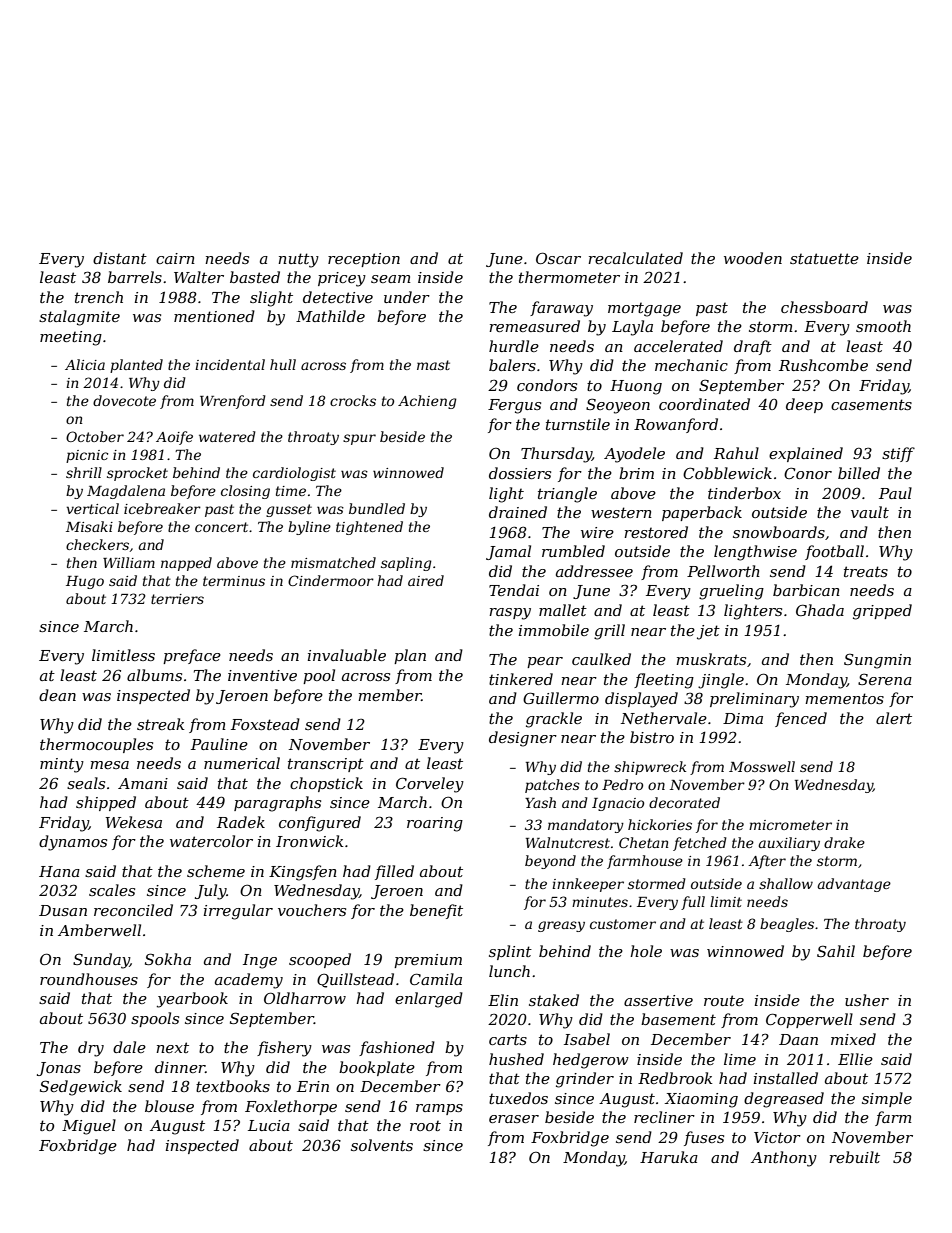 The image size is (952, 1233). Describe the element at coordinates (59, 1069) in the screenshot. I see `Jonas` at that location.
